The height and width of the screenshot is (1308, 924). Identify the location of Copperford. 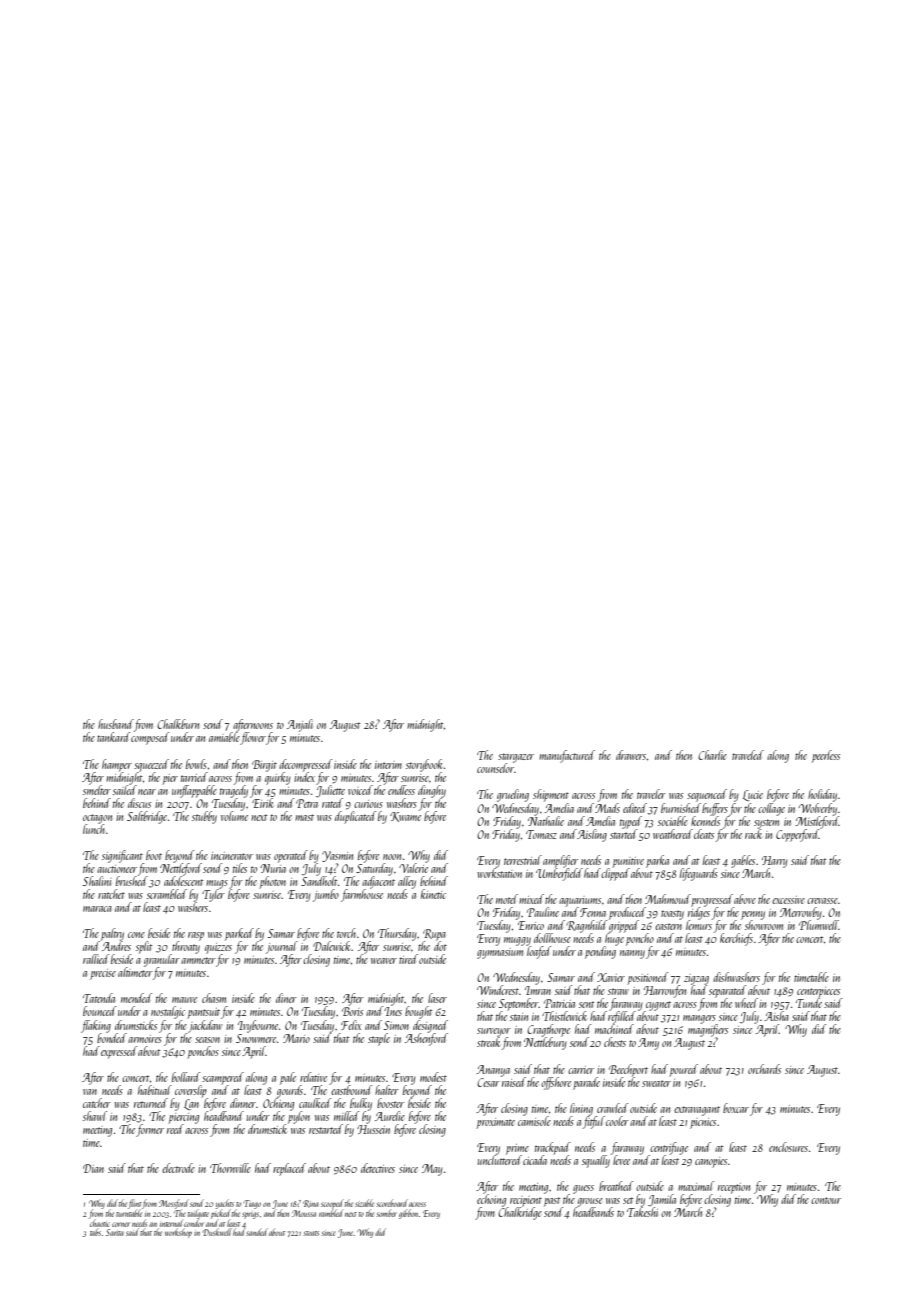
(797, 835).
